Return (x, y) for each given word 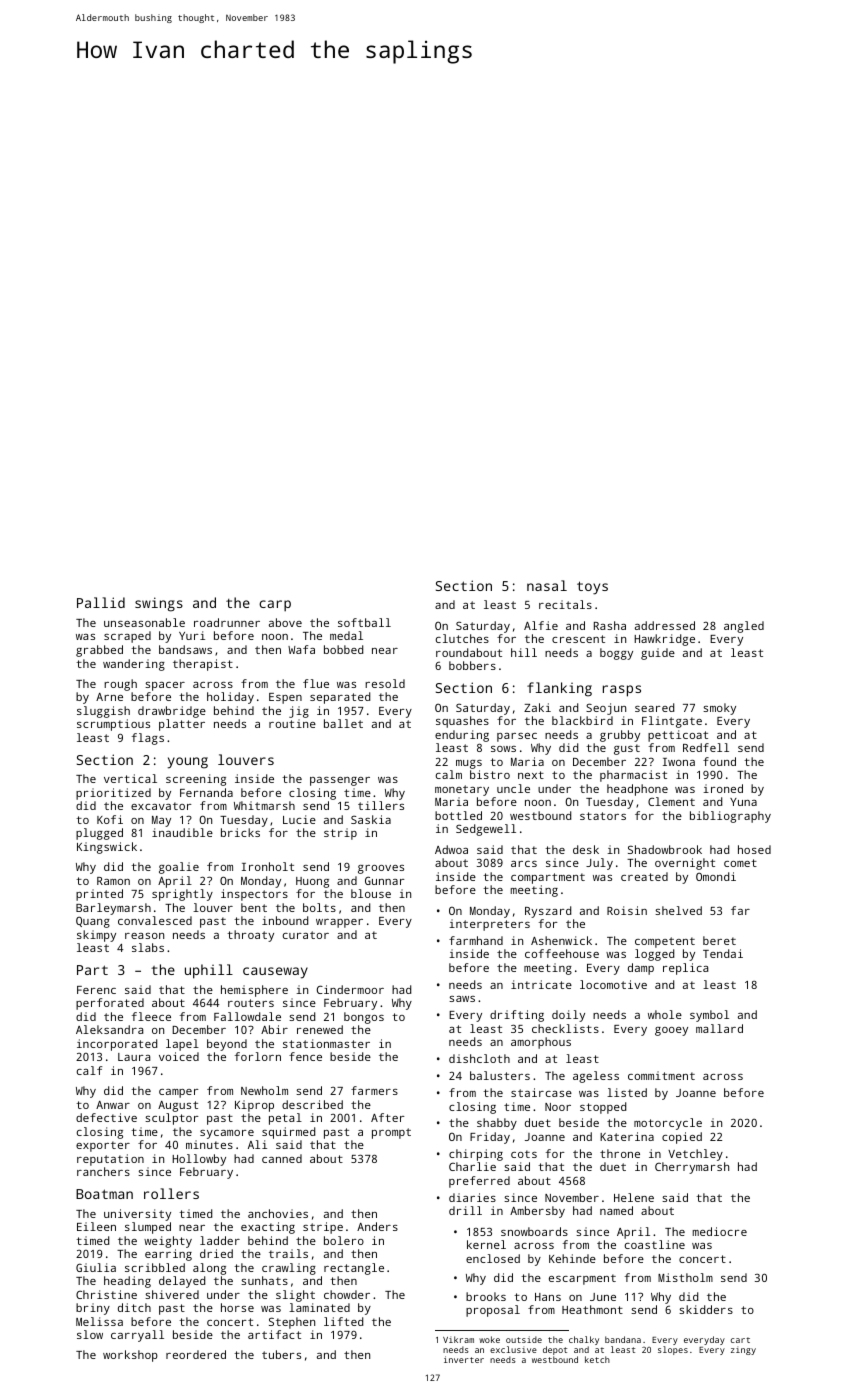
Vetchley (695, 1155)
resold (385, 683)
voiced (179, 1056)
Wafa (301, 649)
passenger (340, 781)
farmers (374, 1090)
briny (93, 1309)
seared (654, 707)
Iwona (679, 762)
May (161, 821)
